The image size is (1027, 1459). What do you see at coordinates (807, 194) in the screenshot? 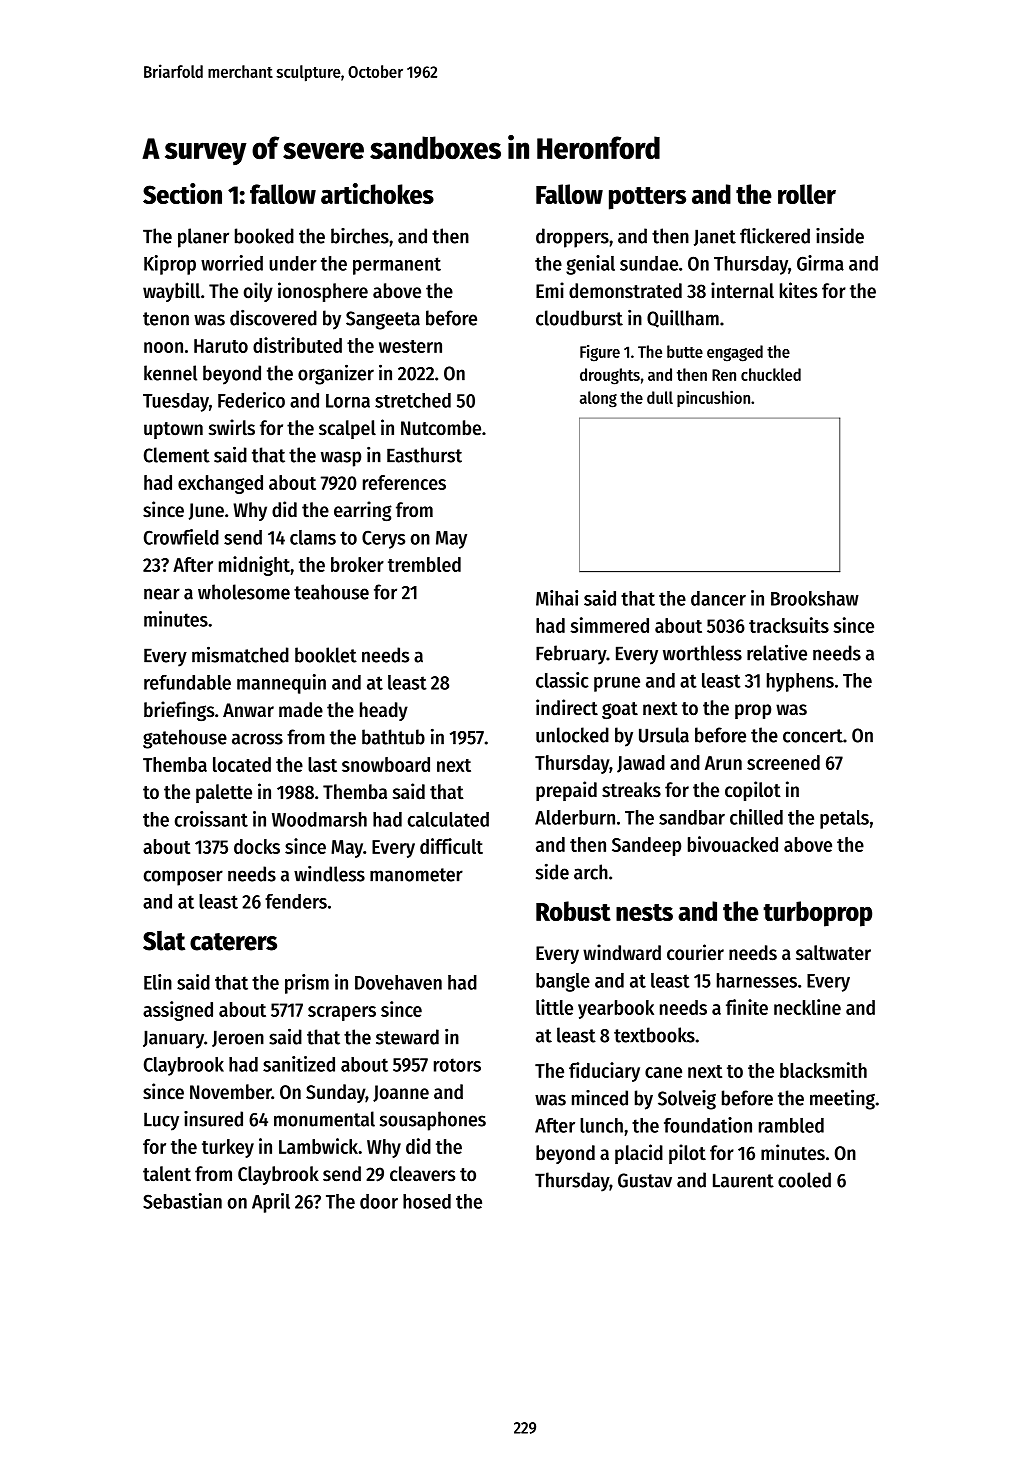
I see `roller` at bounding box center [807, 194].
